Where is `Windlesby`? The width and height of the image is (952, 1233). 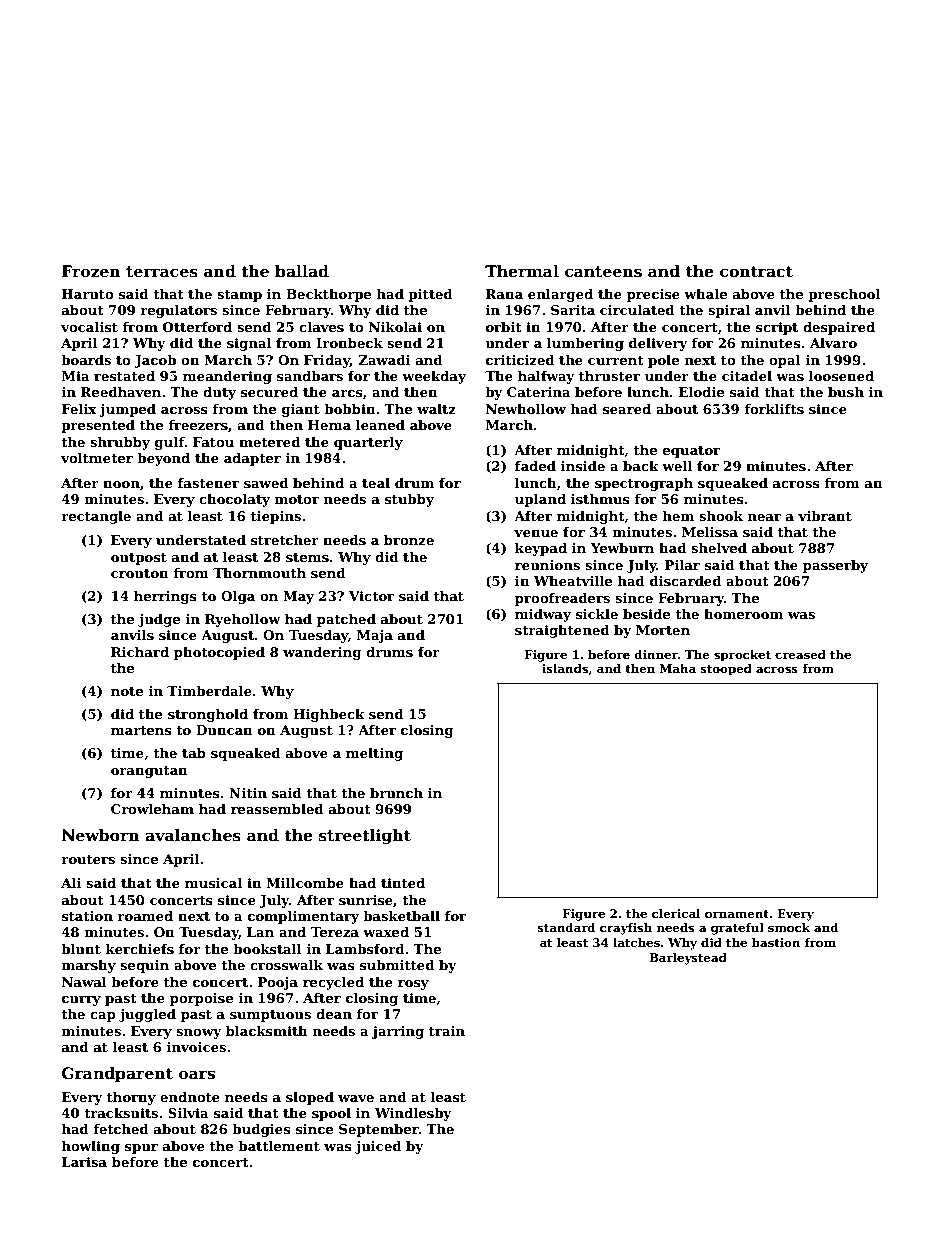 Windlesby is located at coordinates (413, 1114).
